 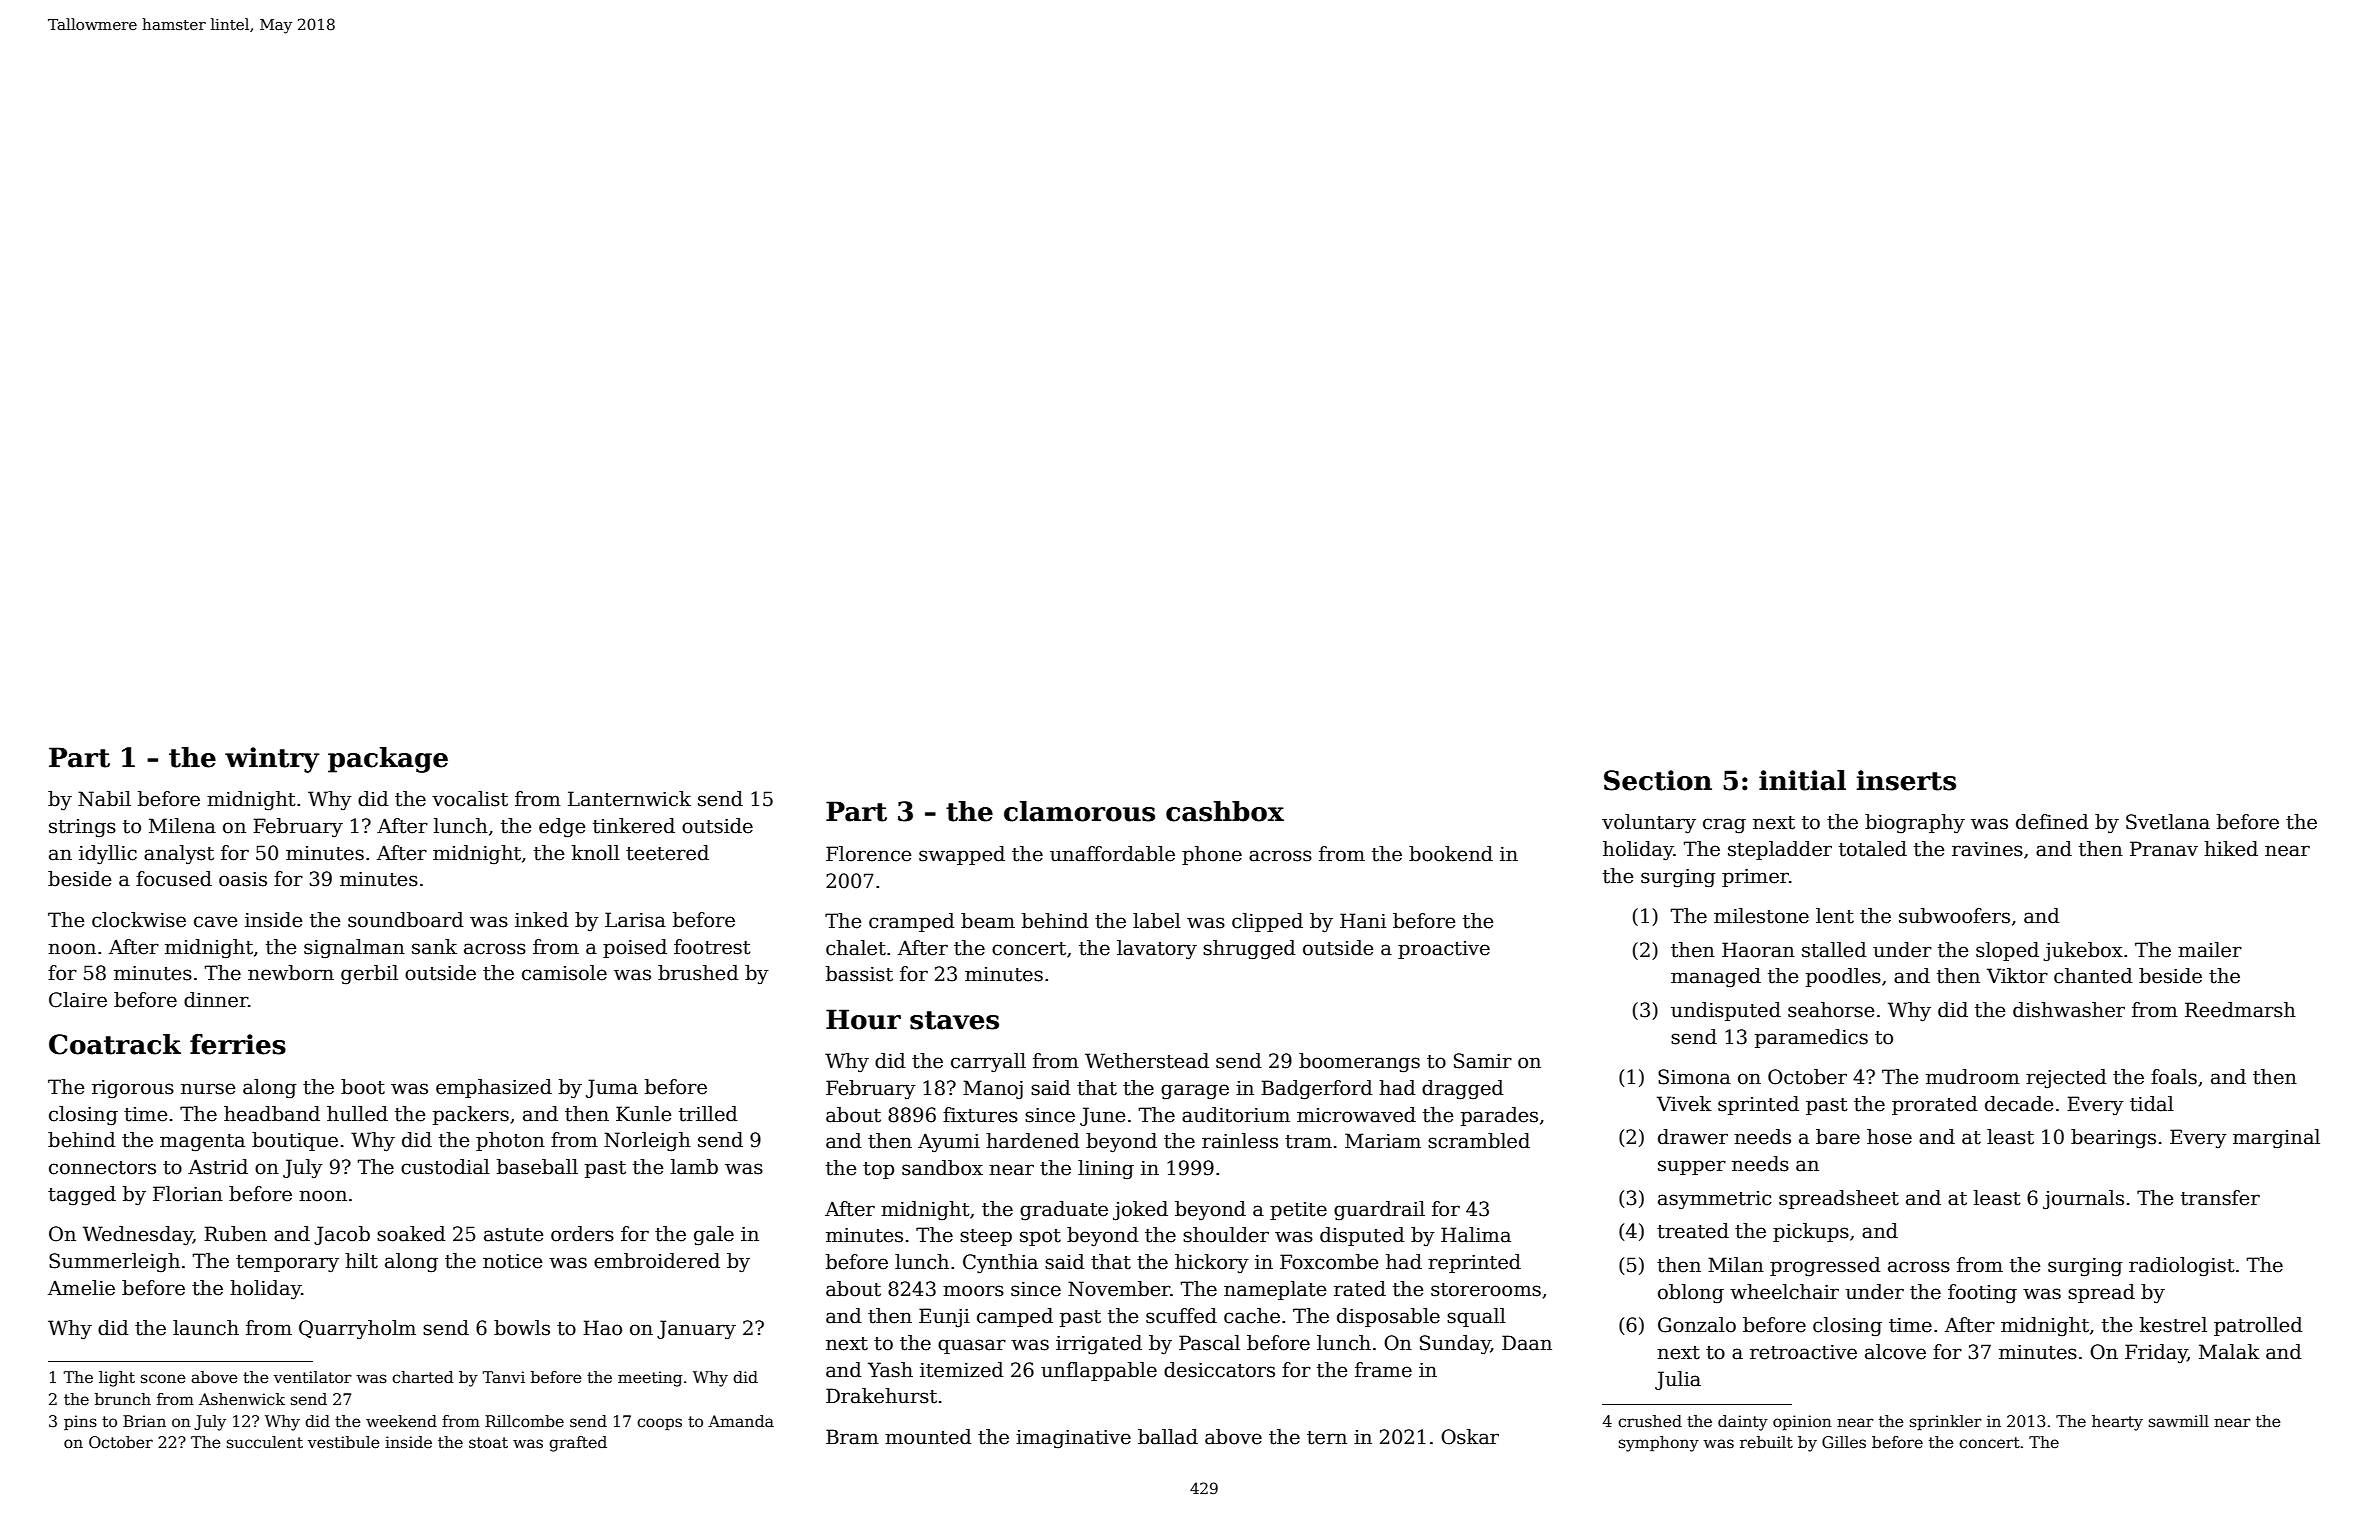 I want to click on ravines, so click(x=1987, y=849).
